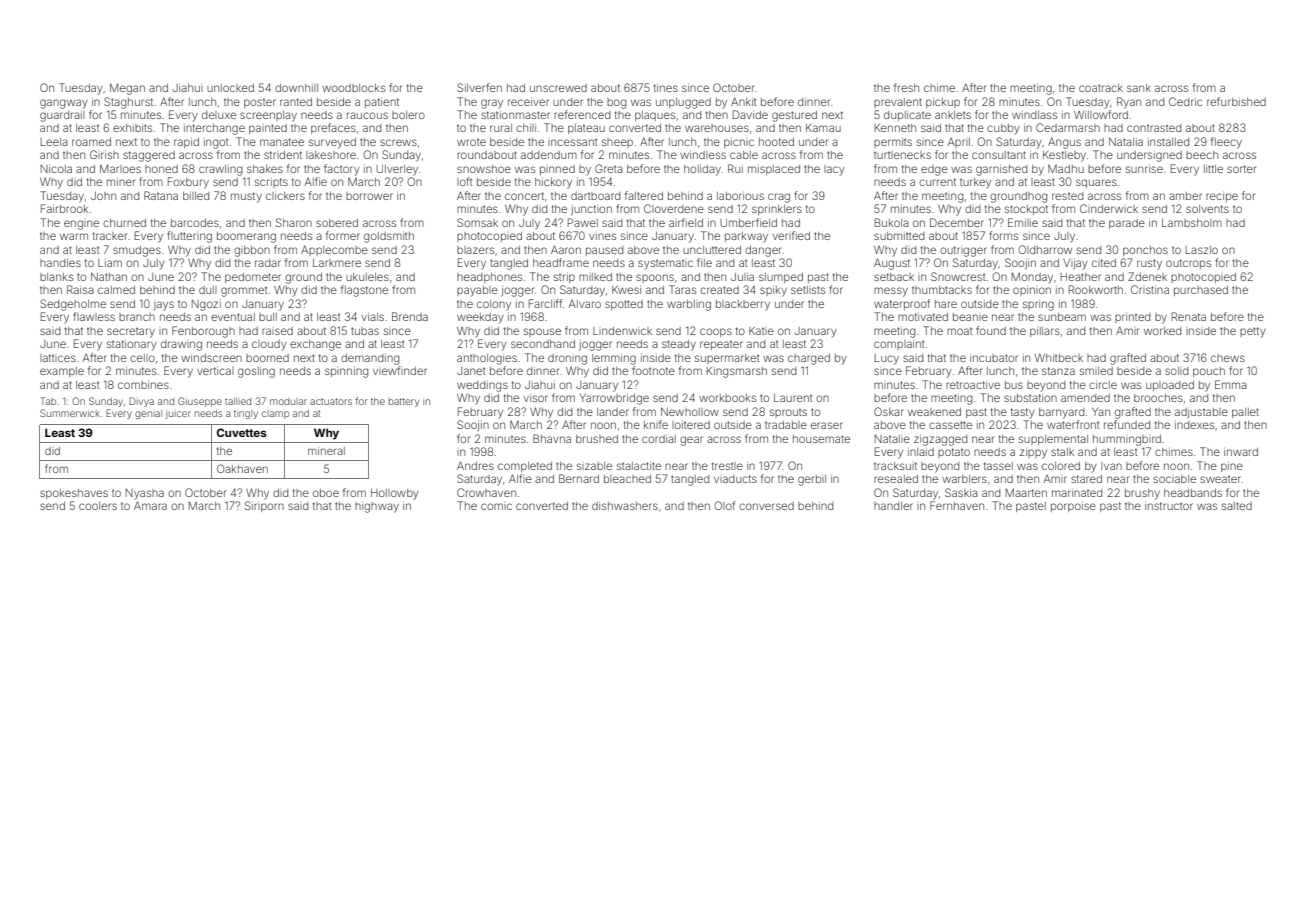 Image resolution: width=1308 pixels, height=924 pixels. I want to click on refunded, so click(1127, 424).
